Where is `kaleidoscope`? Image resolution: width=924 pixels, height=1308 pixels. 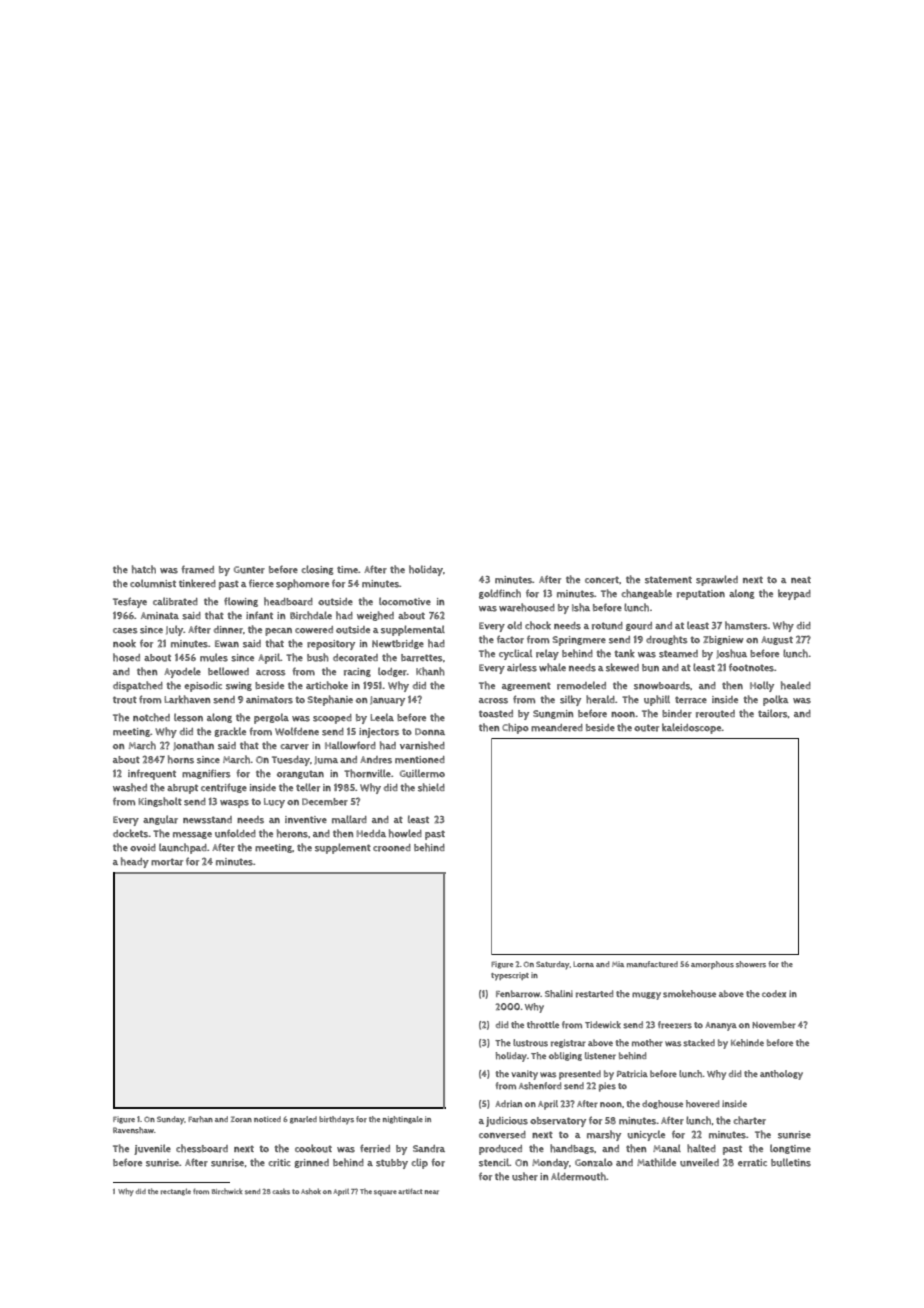
kaleidoscope is located at coordinates (692, 728).
